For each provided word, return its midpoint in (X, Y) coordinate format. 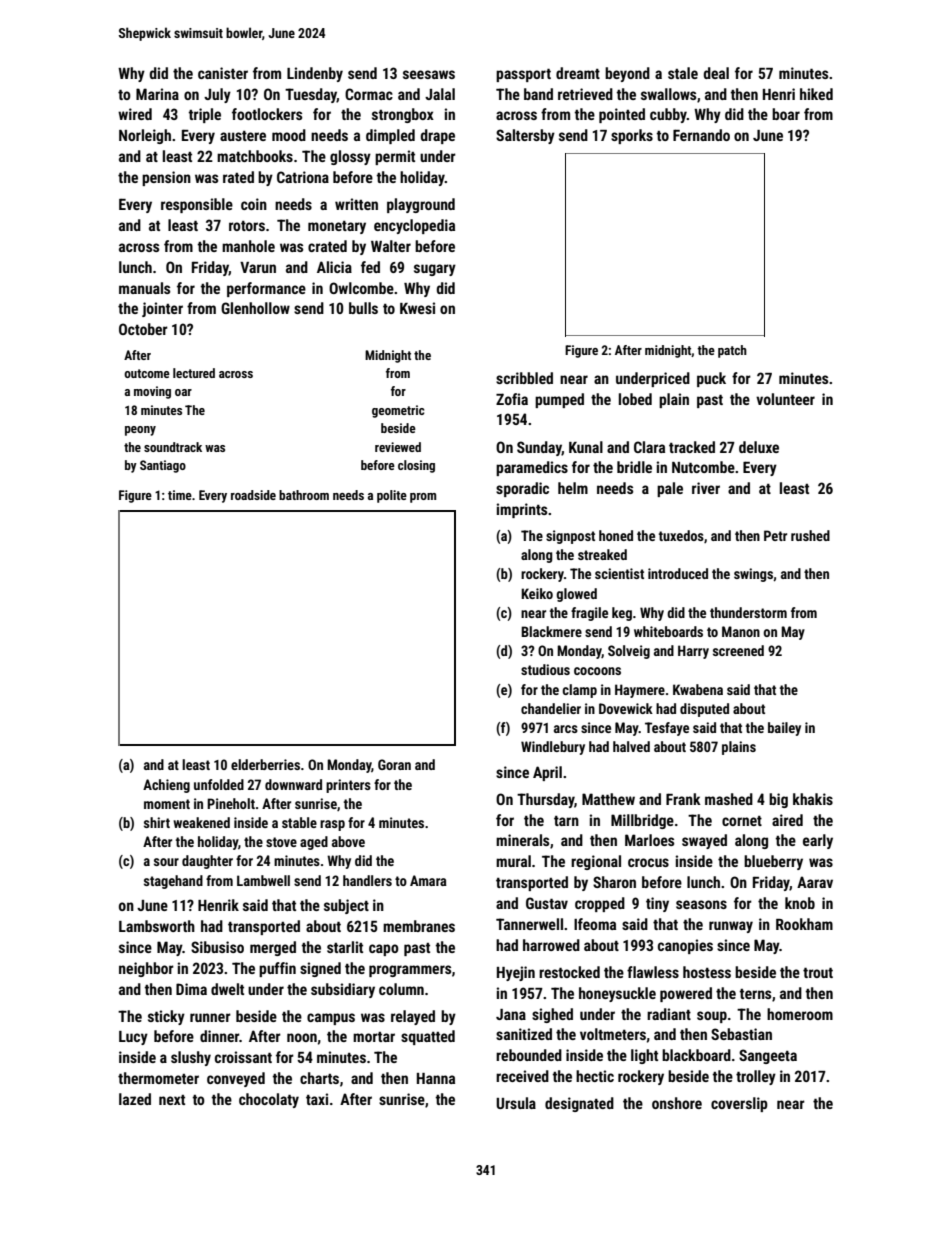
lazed (135, 1099)
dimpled (390, 136)
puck (711, 379)
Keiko (537, 593)
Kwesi (417, 308)
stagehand (173, 882)
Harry (693, 652)
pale (670, 489)
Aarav (815, 882)
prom (423, 498)
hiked (816, 94)
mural (513, 861)
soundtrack (173, 447)
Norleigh (145, 136)
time (180, 495)
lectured (194, 373)
